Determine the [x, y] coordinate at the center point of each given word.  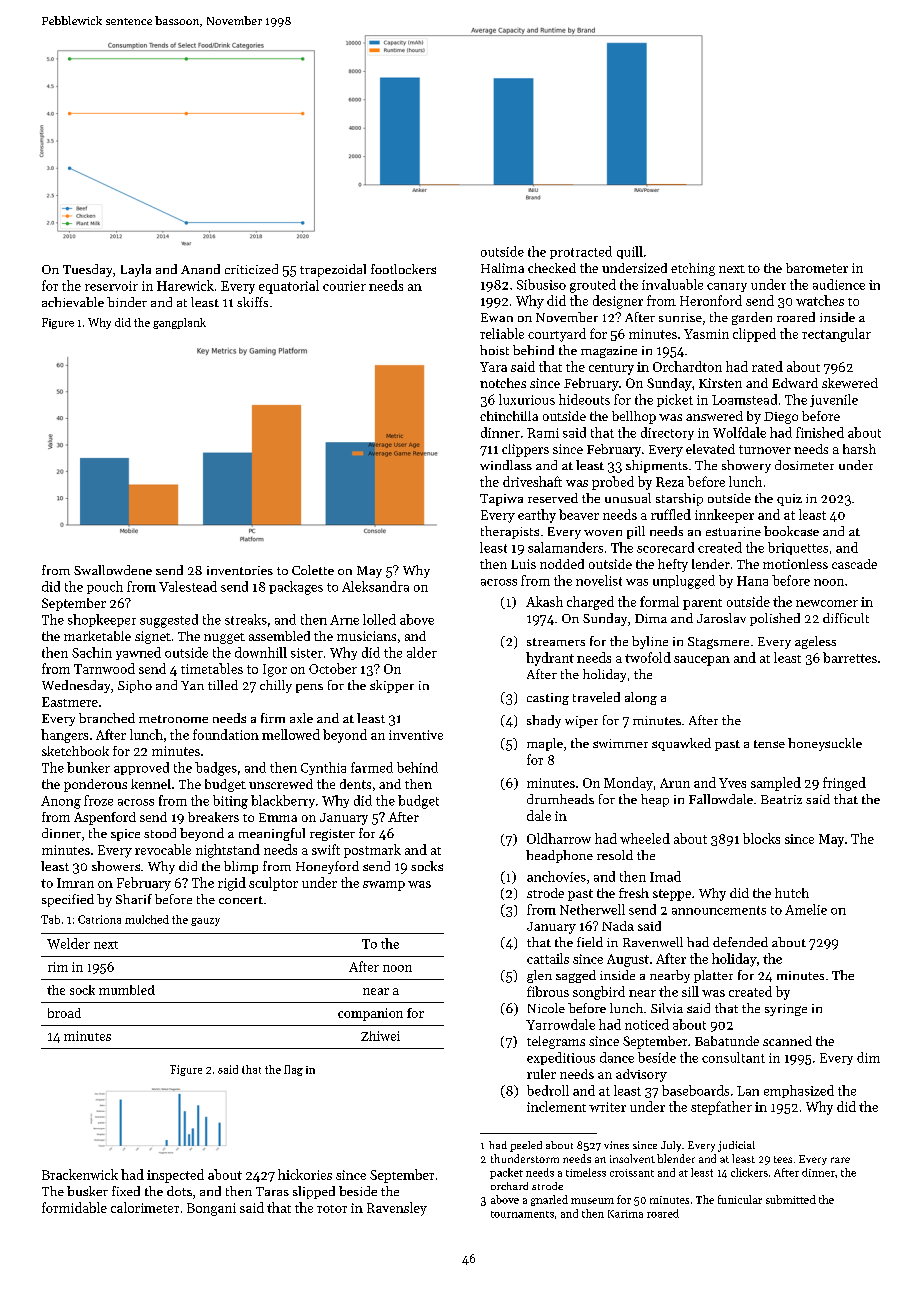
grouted [593, 286]
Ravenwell [653, 942]
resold [615, 855]
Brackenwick [80, 1174]
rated [767, 366]
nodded [562, 564]
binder [127, 302]
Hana [752, 581]
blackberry [283, 801]
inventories [240, 570]
